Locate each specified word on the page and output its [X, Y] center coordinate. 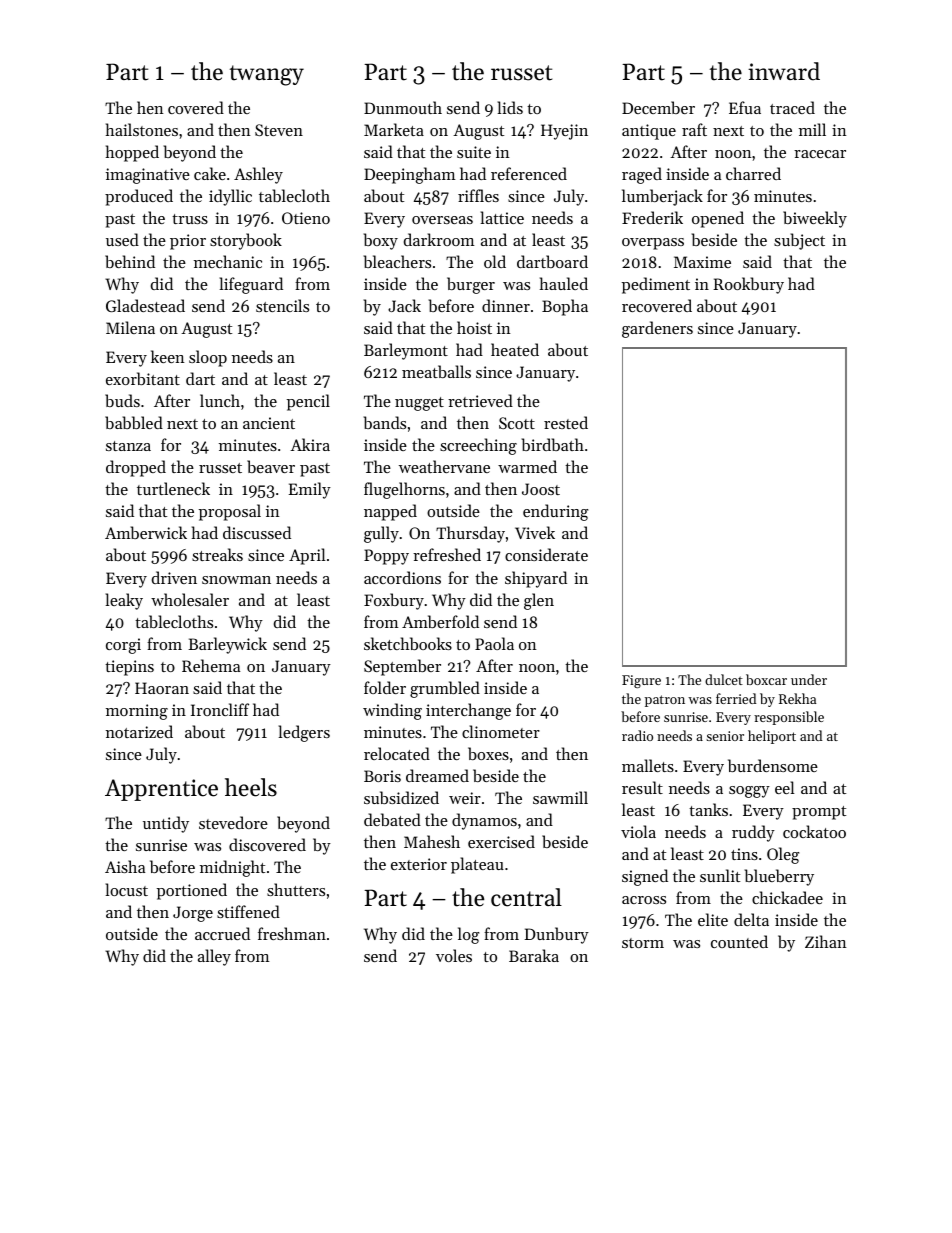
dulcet [724, 679]
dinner [506, 305]
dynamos [484, 821]
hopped [132, 153]
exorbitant [143, 378]
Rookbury [748, 285]
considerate [546, 554]
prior [188, 242]
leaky [124, 601]
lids [510, 107]
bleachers [397, 261]
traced [792, 107]
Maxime [702, 262]
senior [725, 736]
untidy [166, 824]
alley [214, 957]
